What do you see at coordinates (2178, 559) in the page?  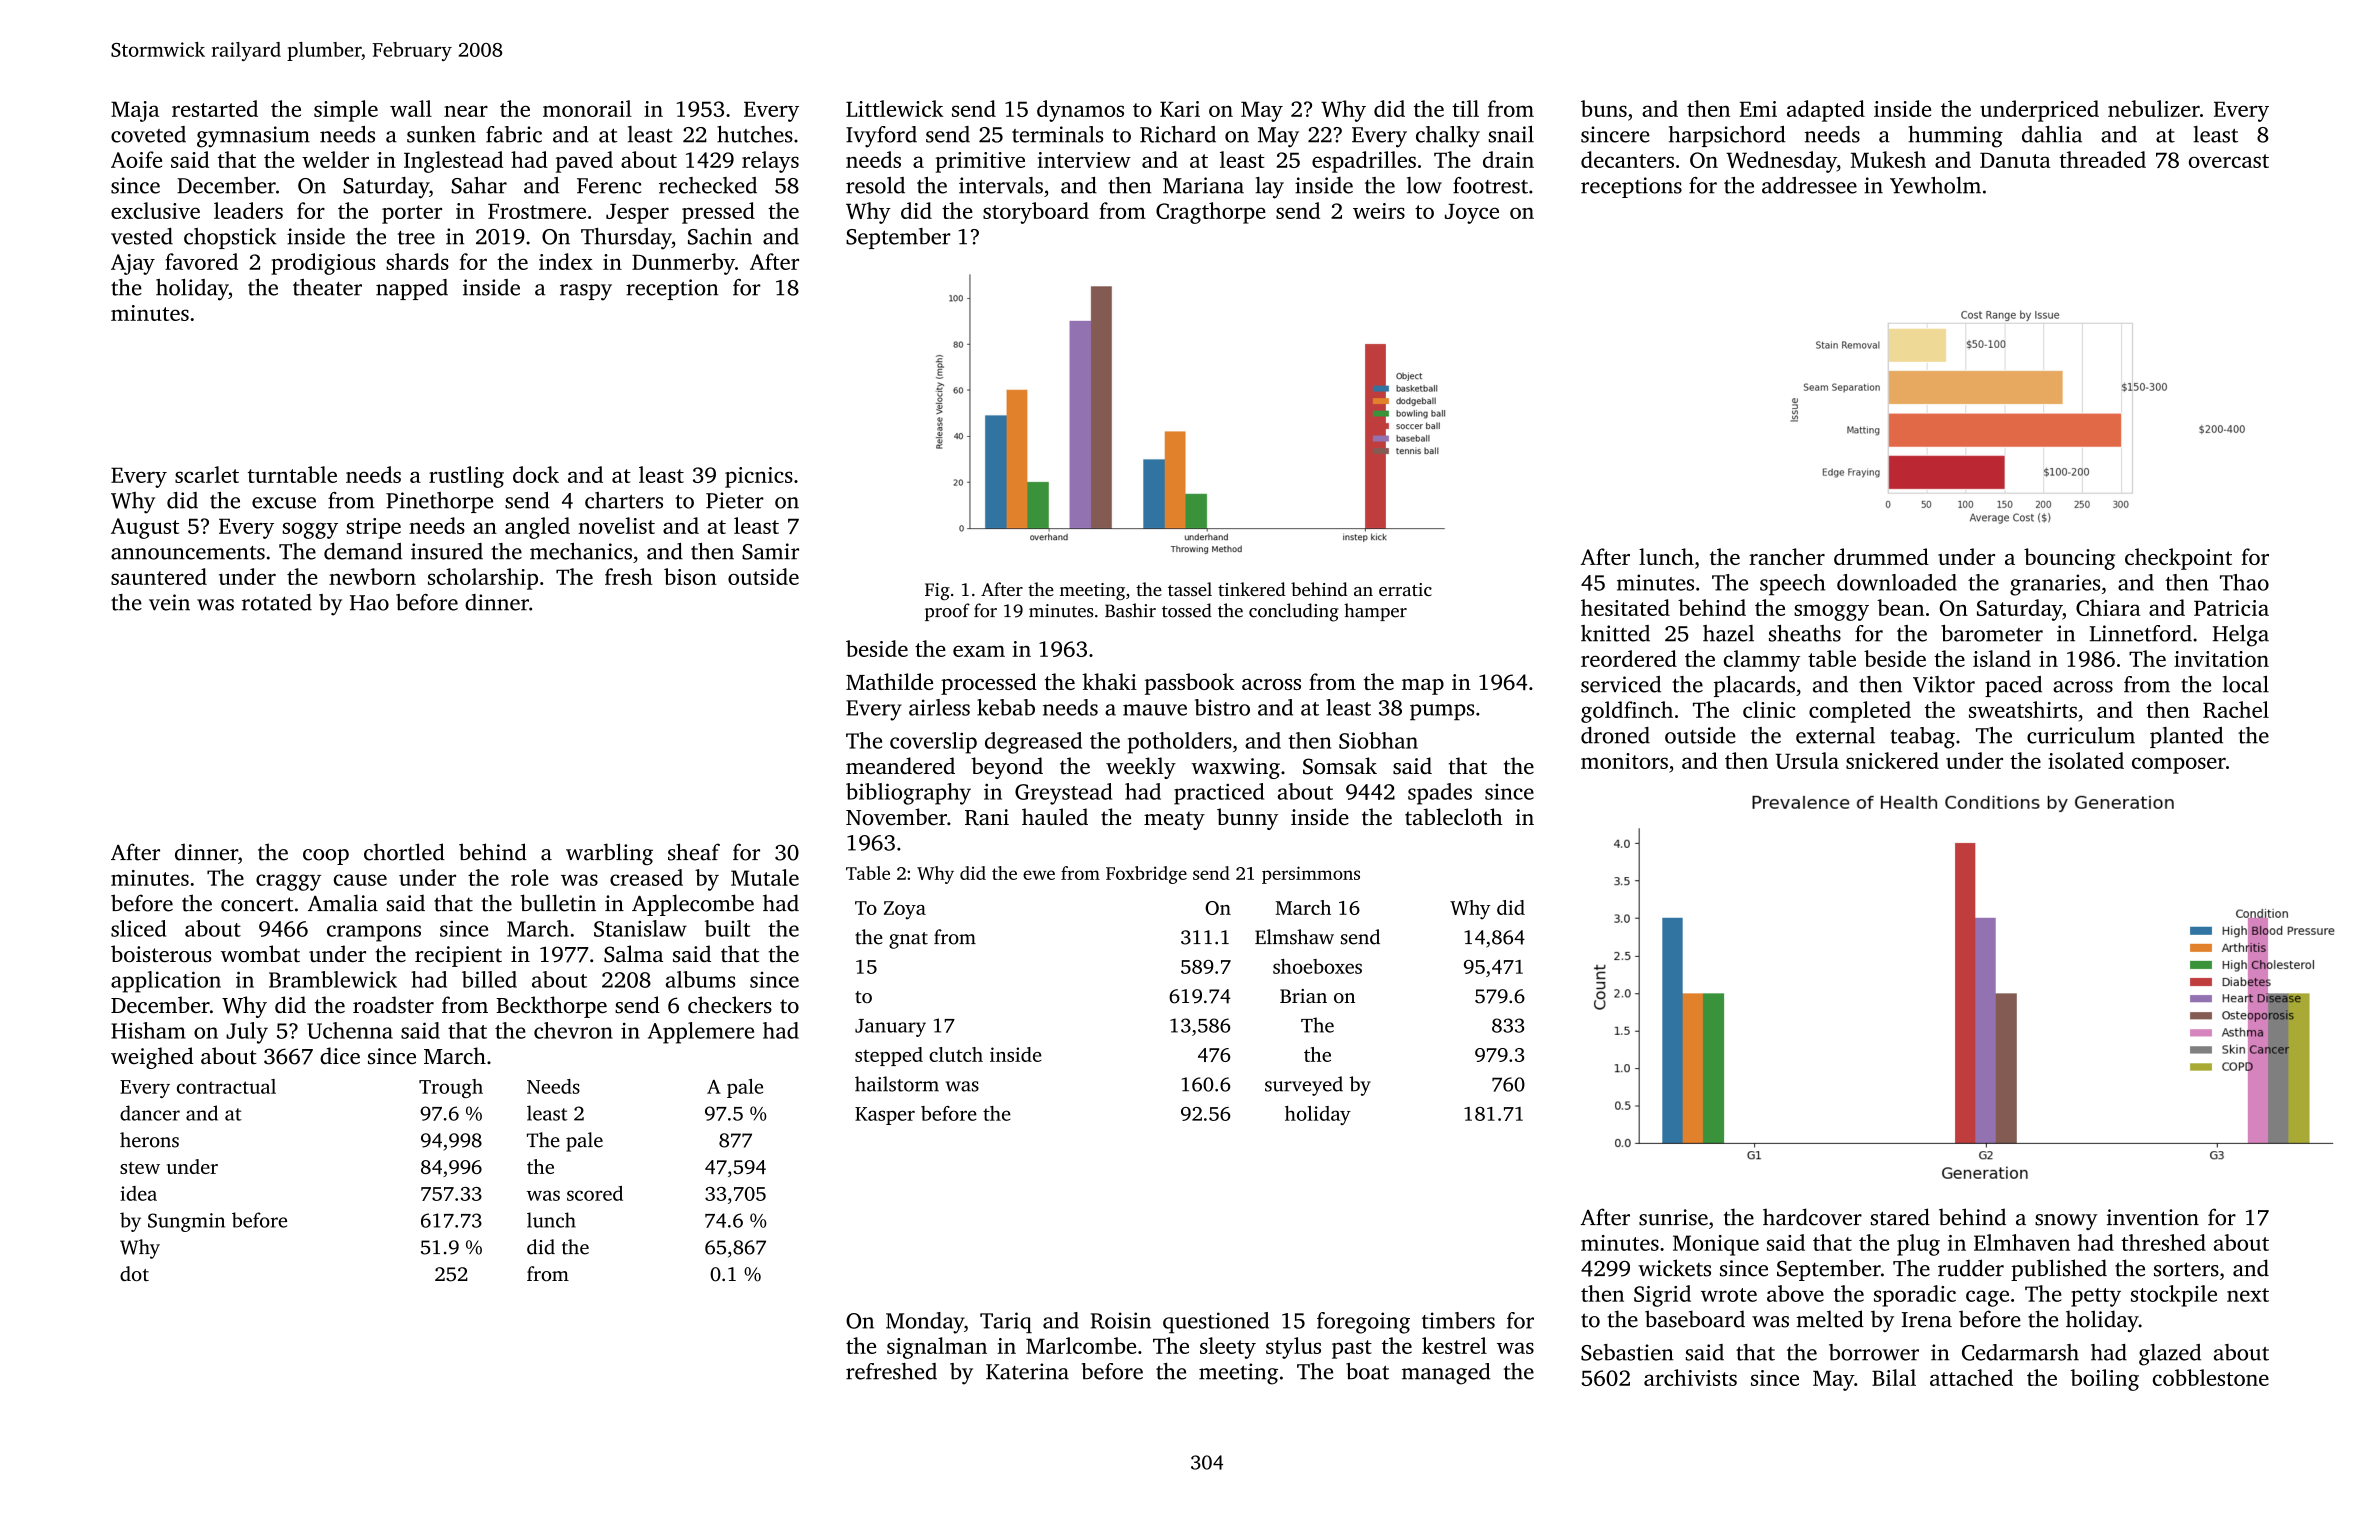 I see `checkpoint` at bounding box center [2178, 559].
